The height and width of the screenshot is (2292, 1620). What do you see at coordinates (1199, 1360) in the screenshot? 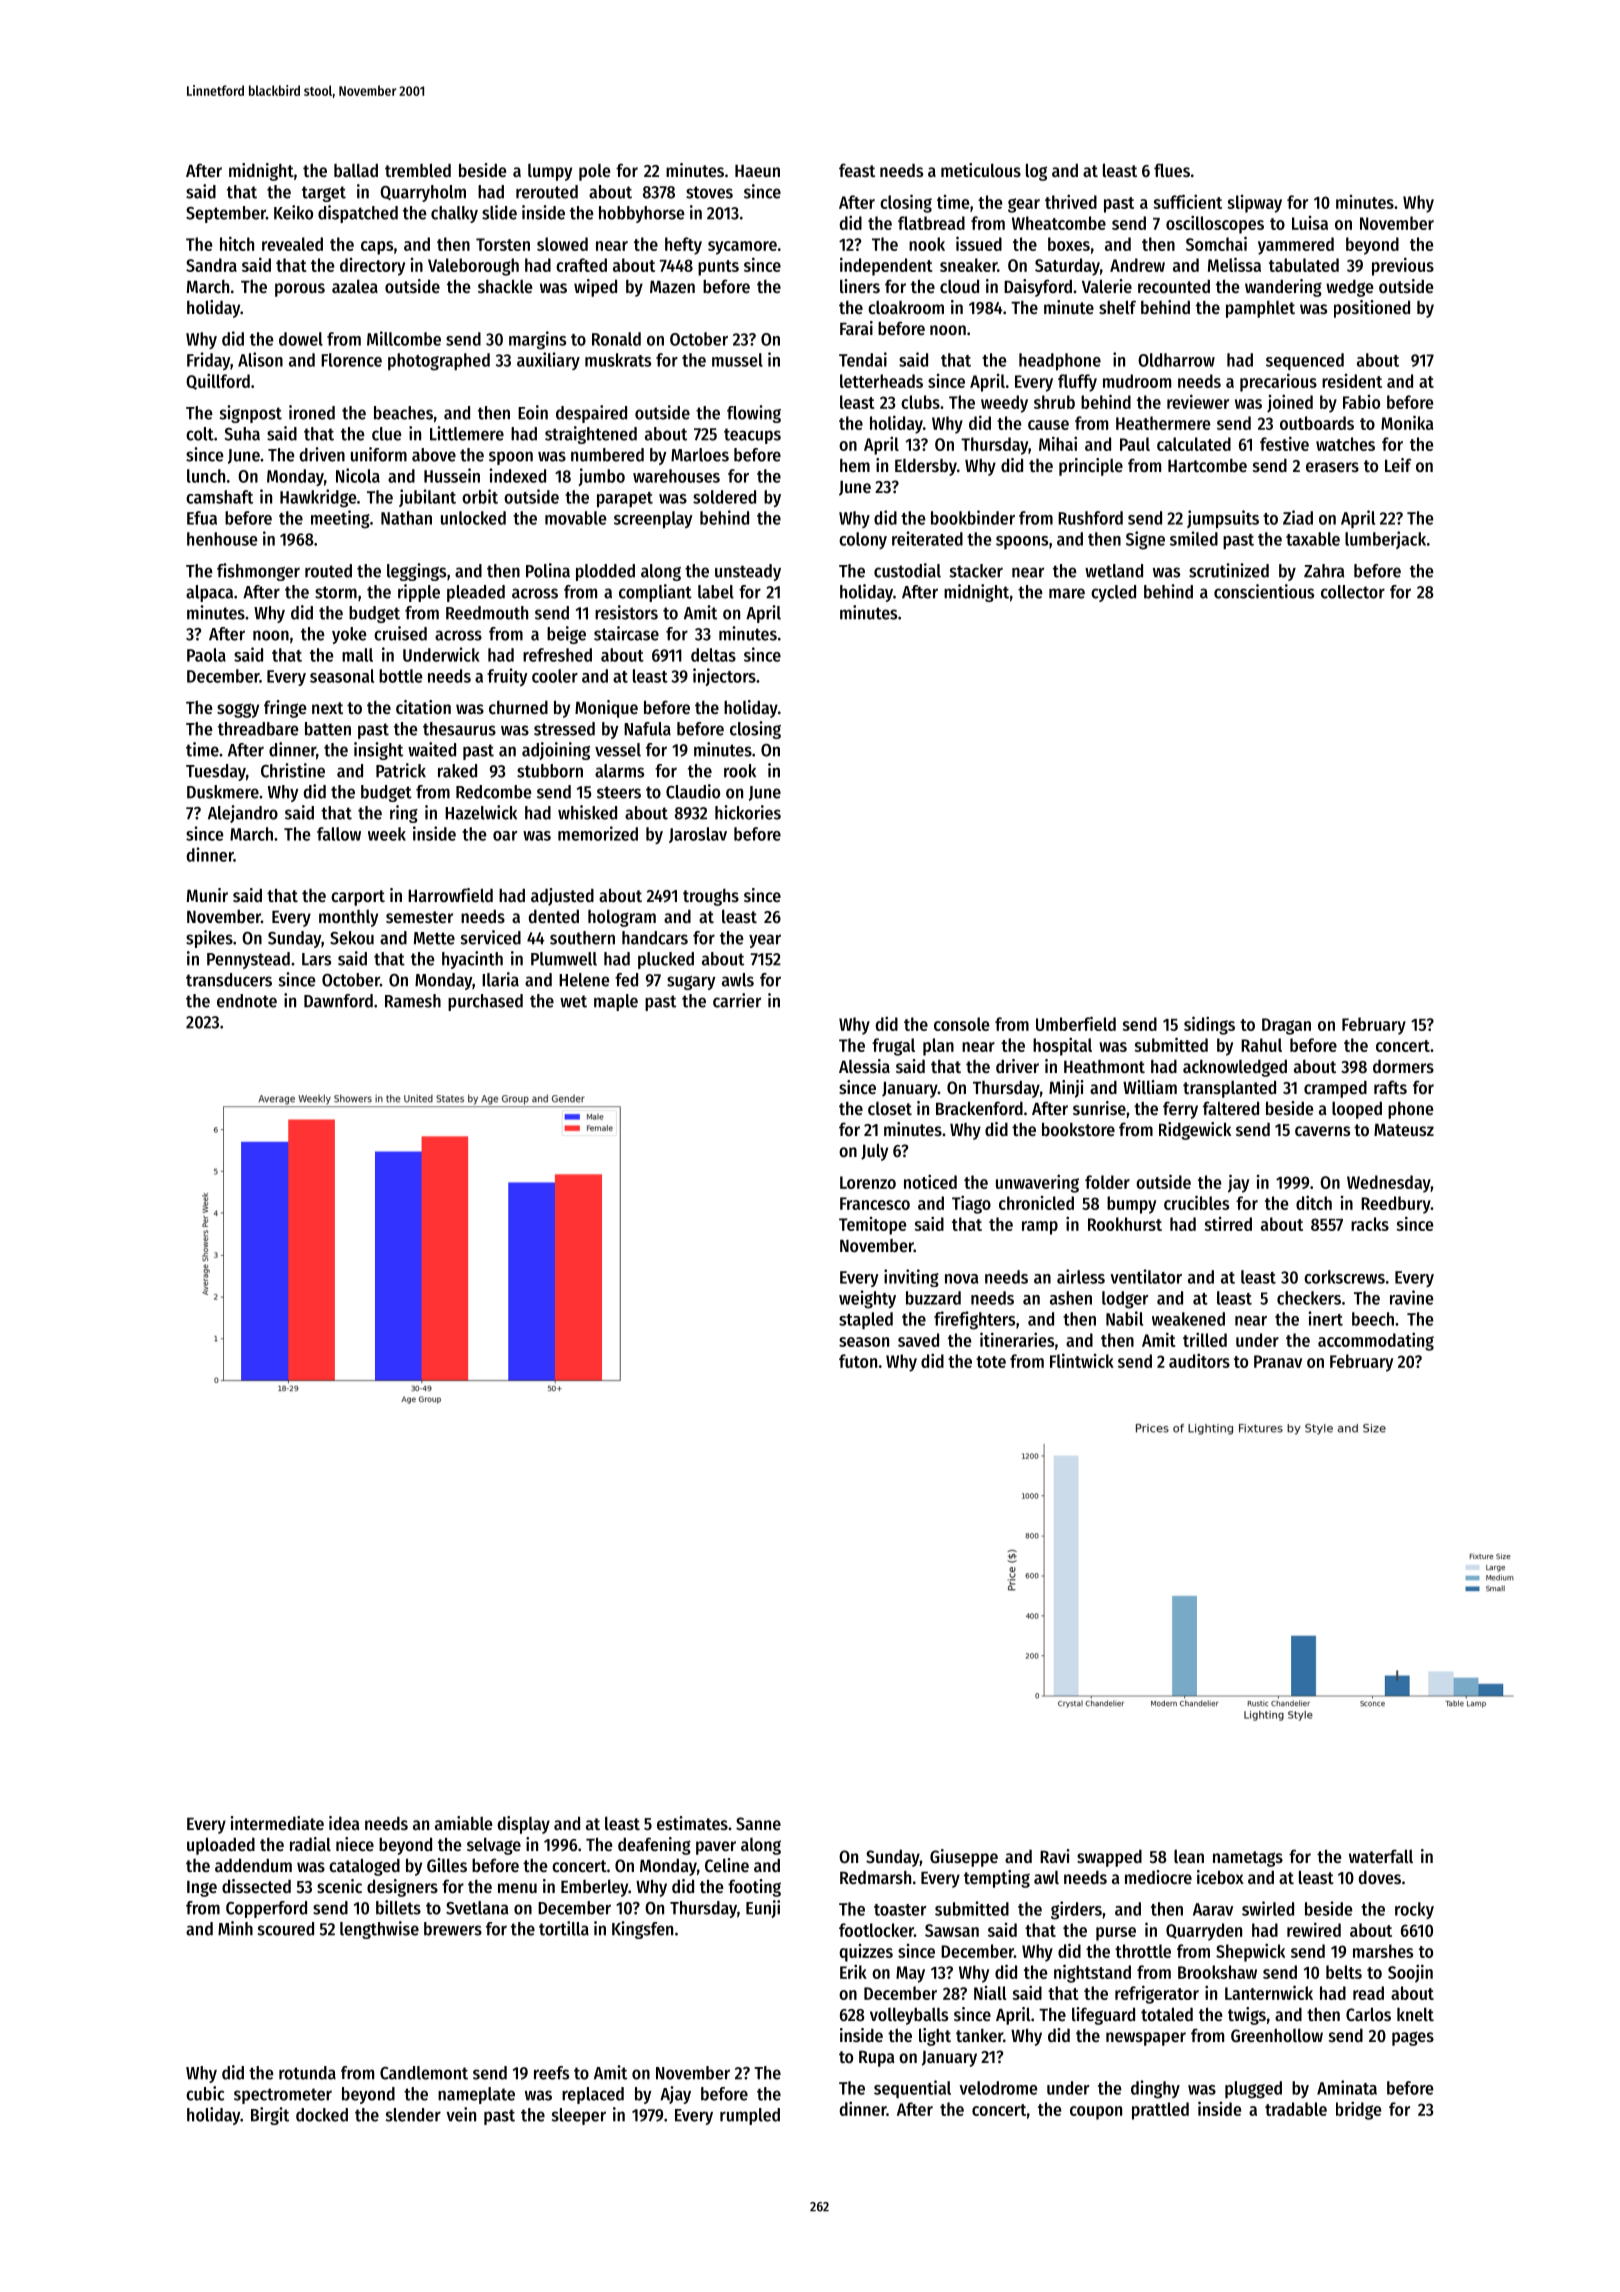
I see `auditors` at bounding box center [1199, 1360].
